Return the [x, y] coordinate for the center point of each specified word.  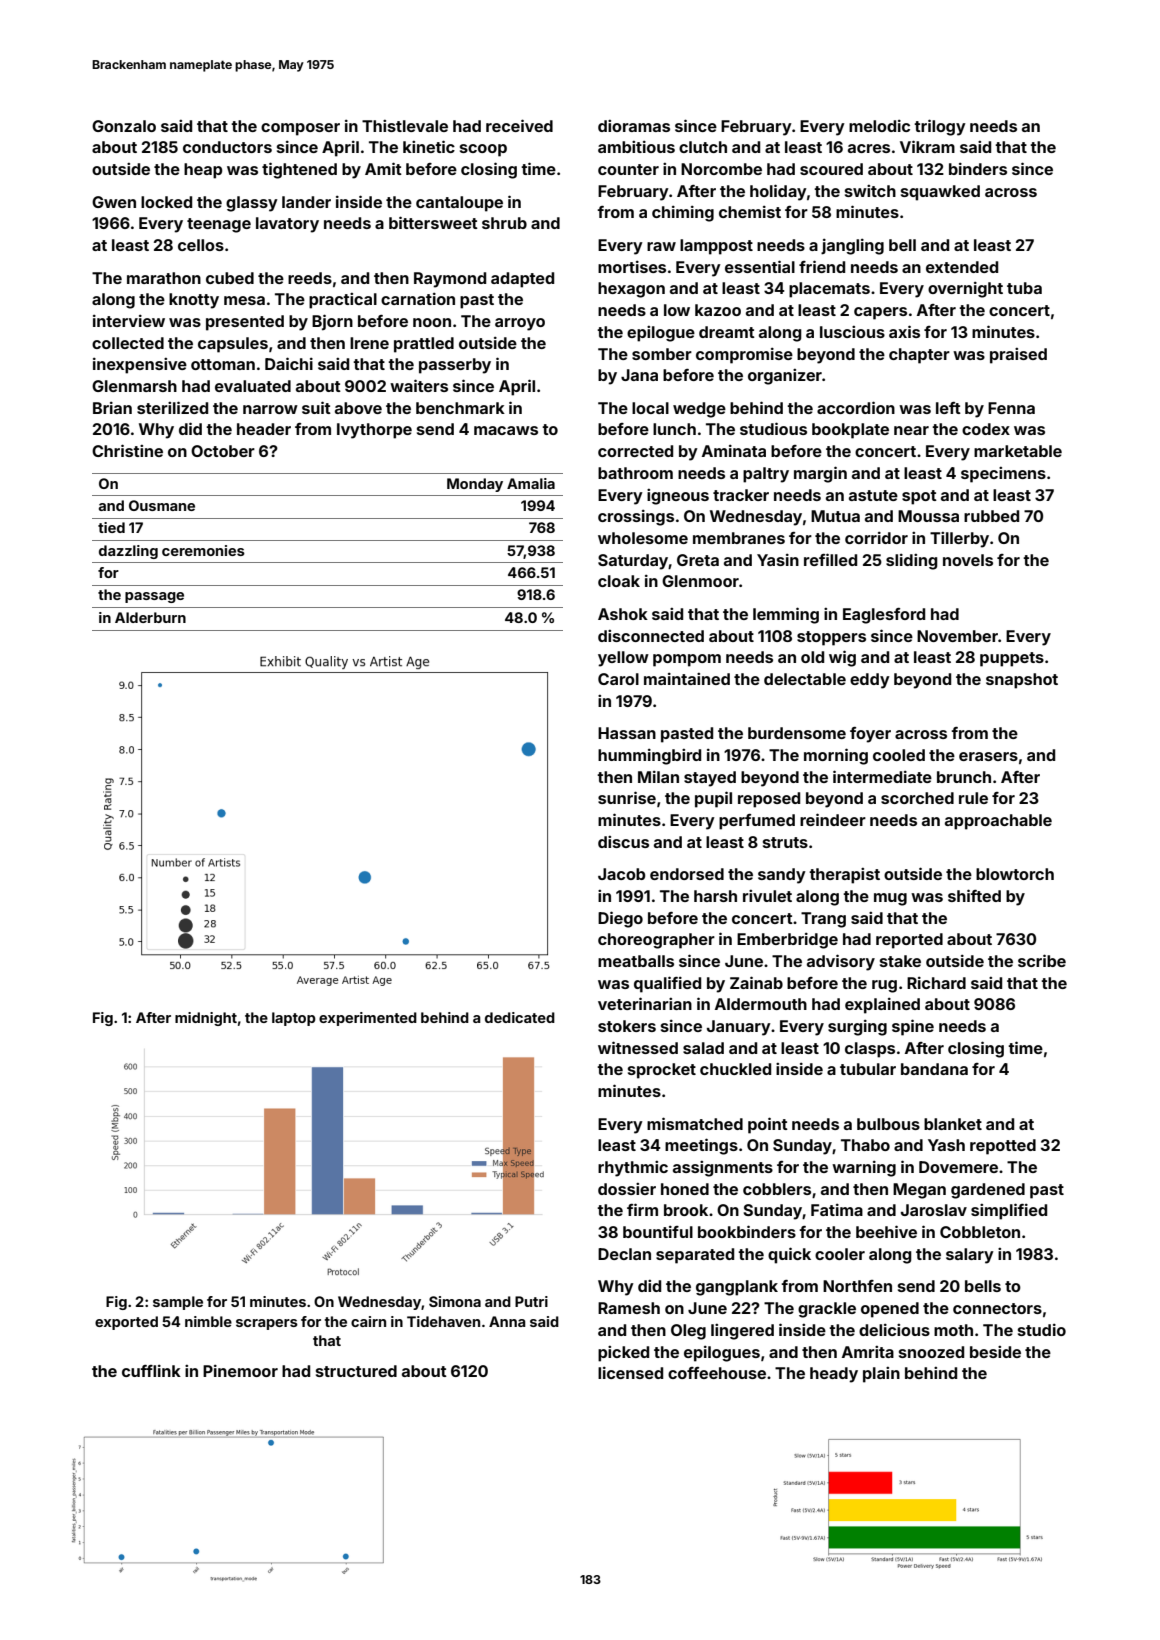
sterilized [172, 407]
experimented [368, 1019]
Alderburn [150, 617]
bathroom [635, 473]
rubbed [991, 516]
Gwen [114, 202]
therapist [844, 876]
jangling [852, 247]
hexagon [631, 290]
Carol [618, 679]
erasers [988, 756]
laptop [294, 1019]
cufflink [151, 1371]
